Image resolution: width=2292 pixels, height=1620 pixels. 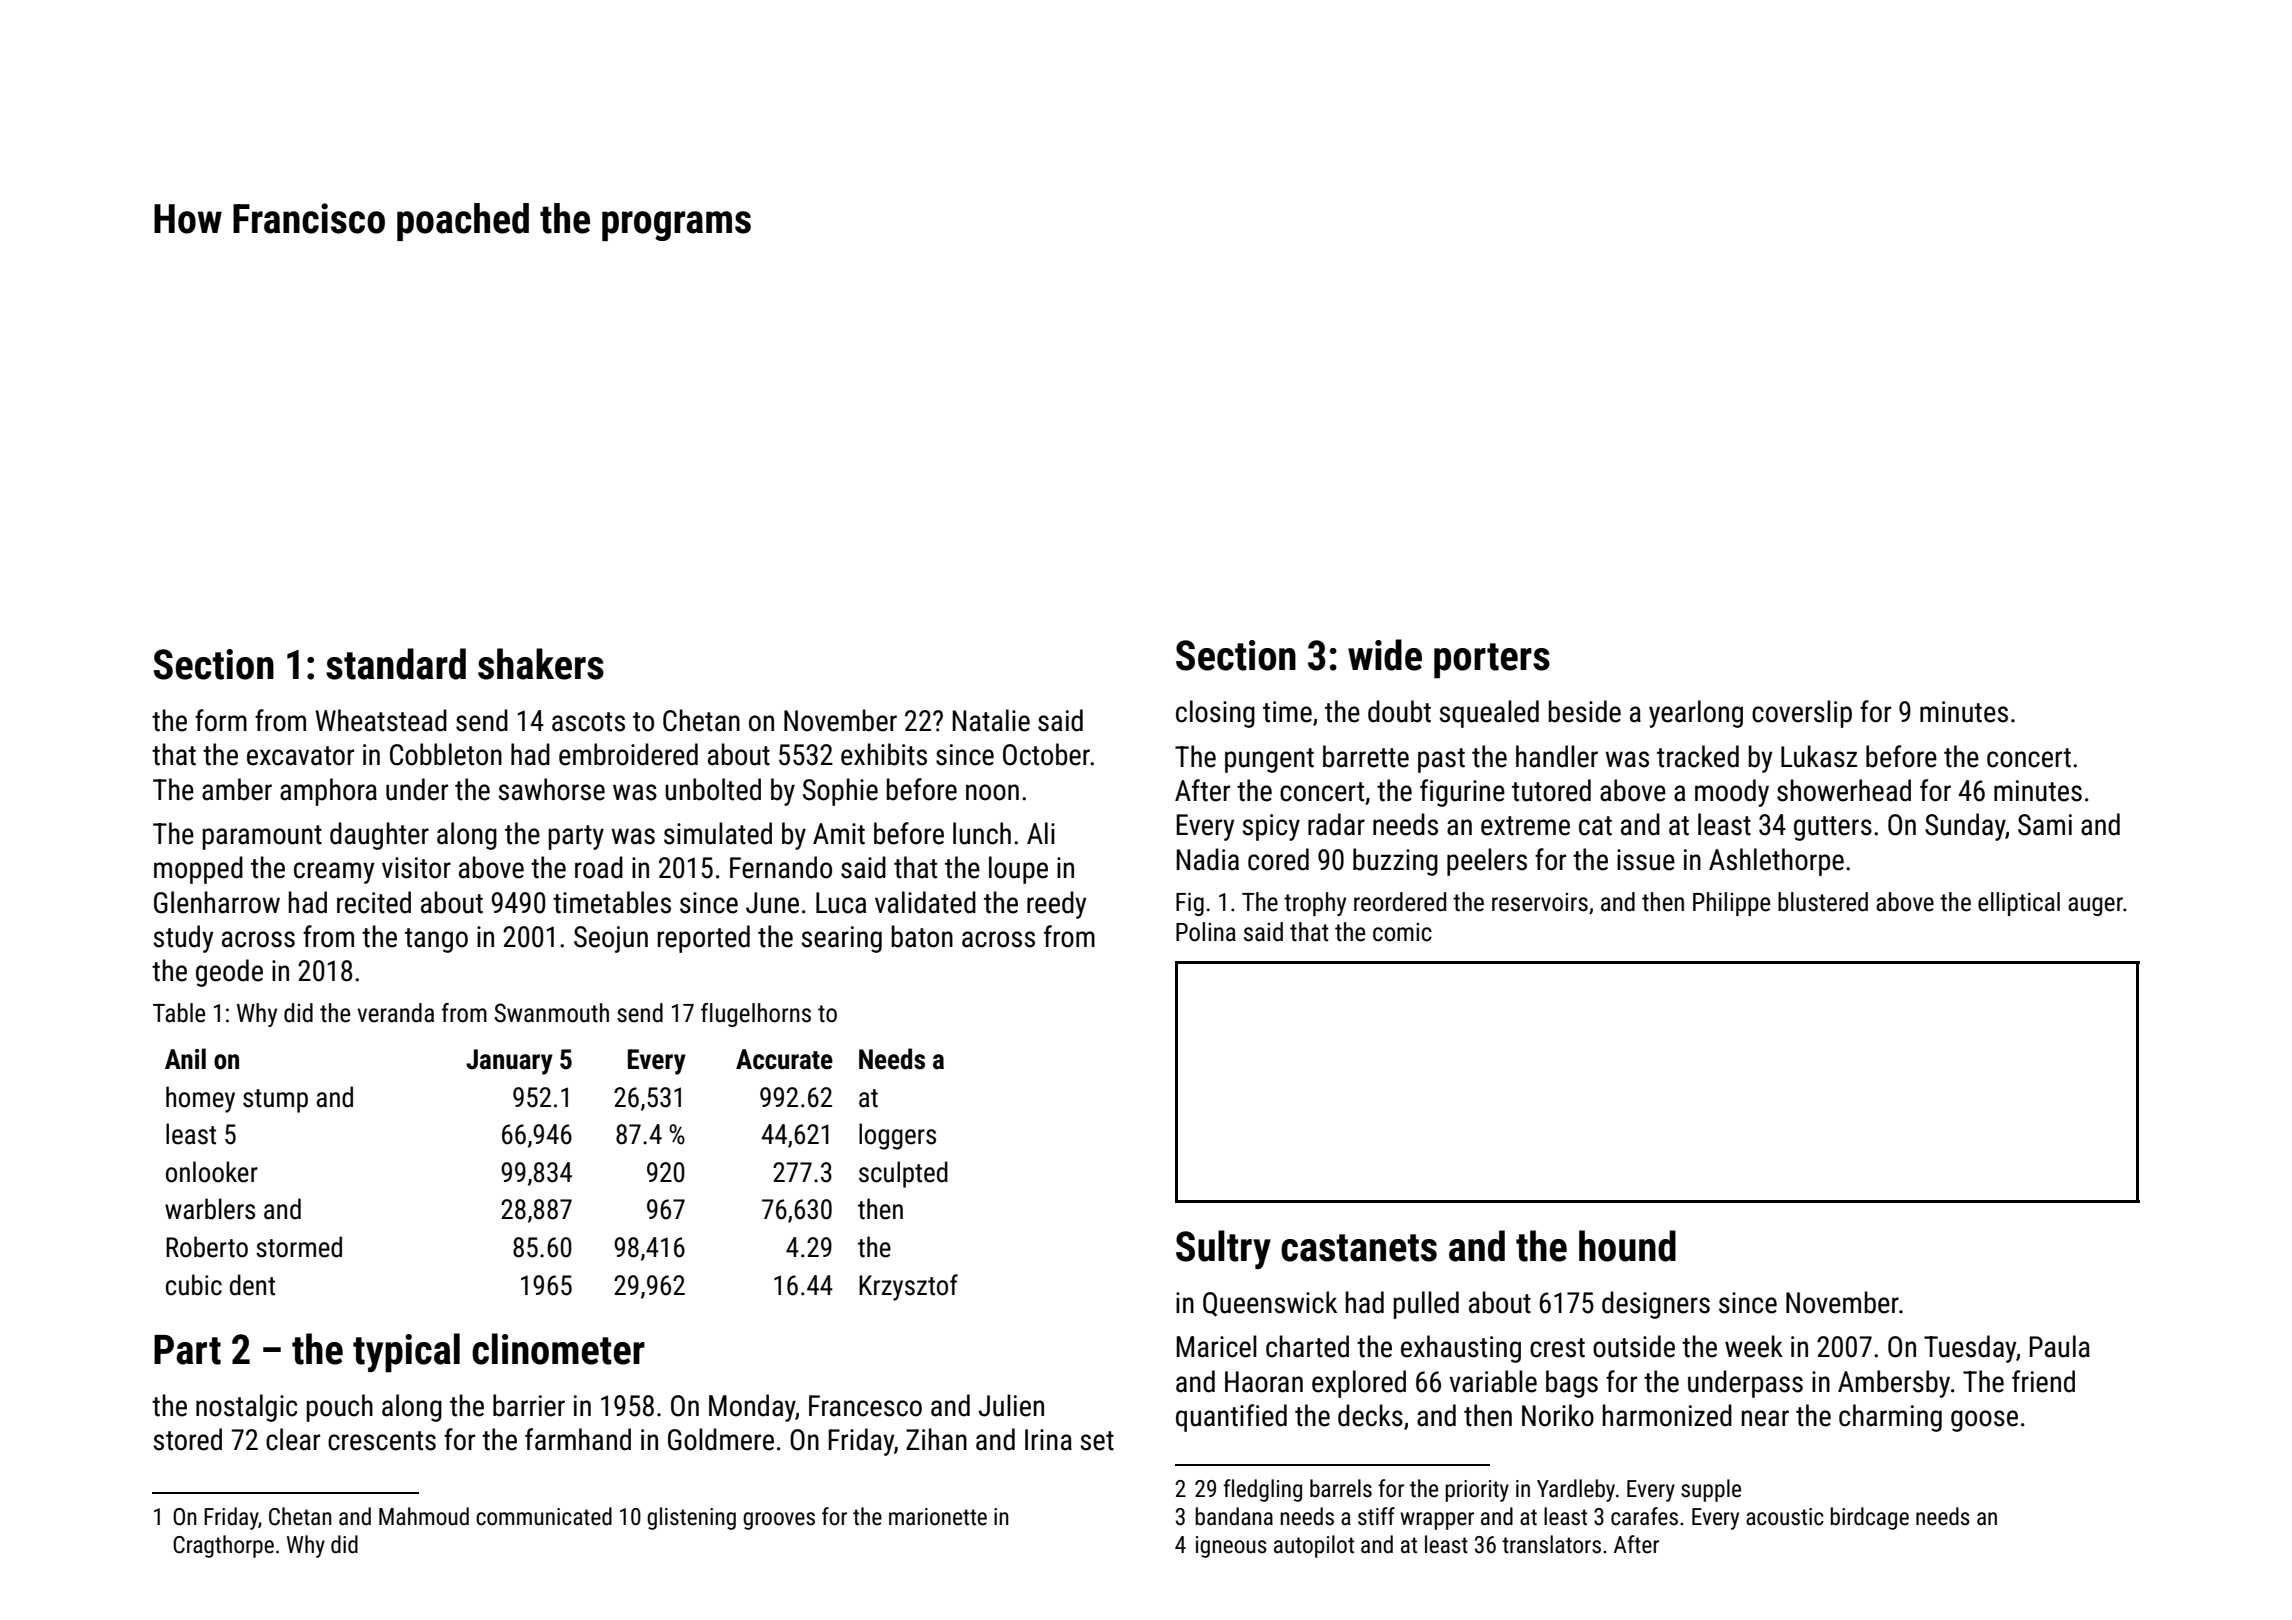 I want to click on Cragthorpe, so click(x=223, y=1546).
